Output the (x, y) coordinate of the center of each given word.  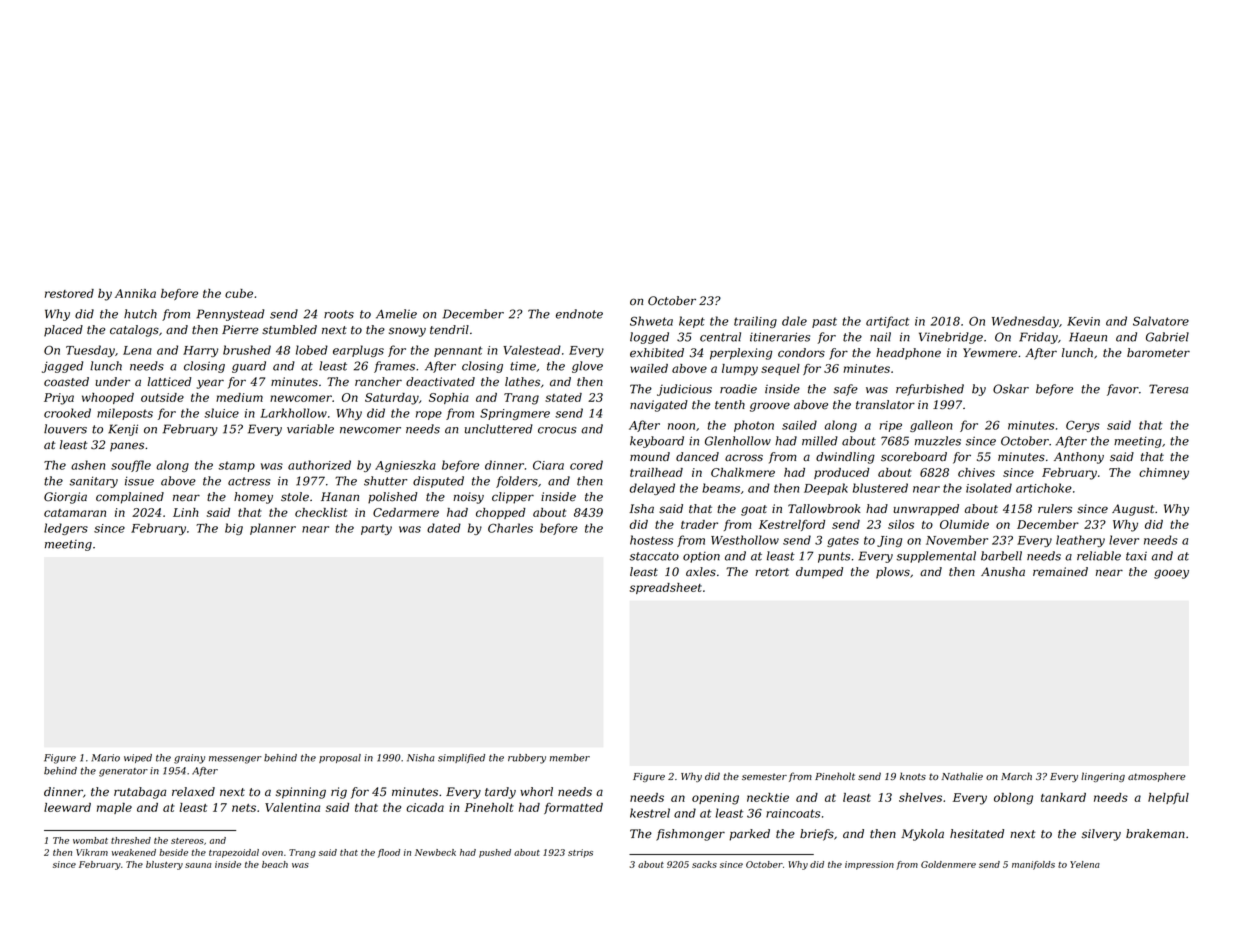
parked (749, 835)
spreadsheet (666, 588)
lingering (1103, 777)
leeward (67, 807)
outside (162, 397)
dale (794, 321)
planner (273, 529)
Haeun (1088, 337)
